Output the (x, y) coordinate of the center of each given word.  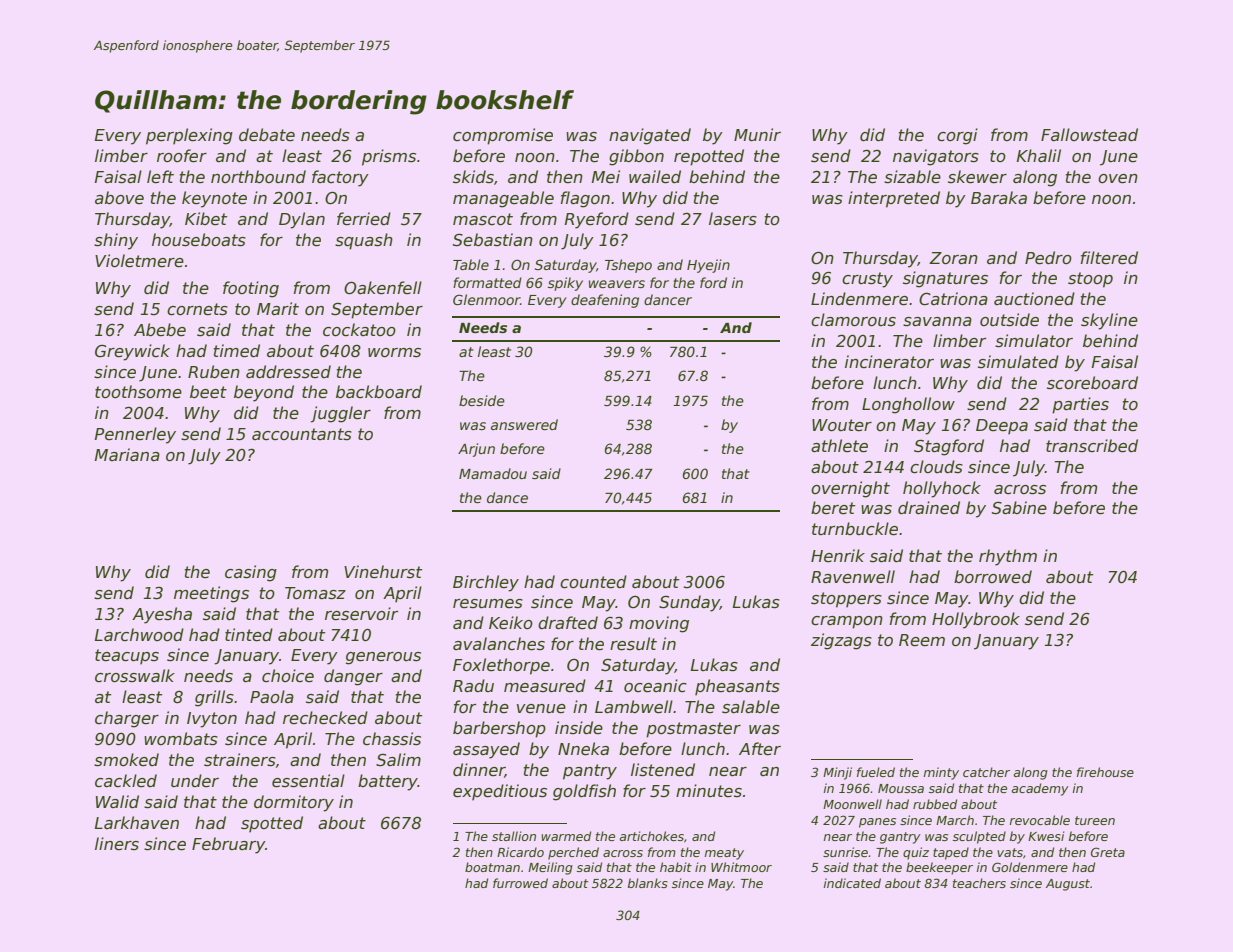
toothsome (138, 392)
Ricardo (520, 852)
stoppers (846, 600)
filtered (1109, 258)
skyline (1109, 321)
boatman (492, 867)
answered (524, 424)
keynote (214, 199)
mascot (483, 219)
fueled (876, 772)
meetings (211, 594)
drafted (568, 622)
